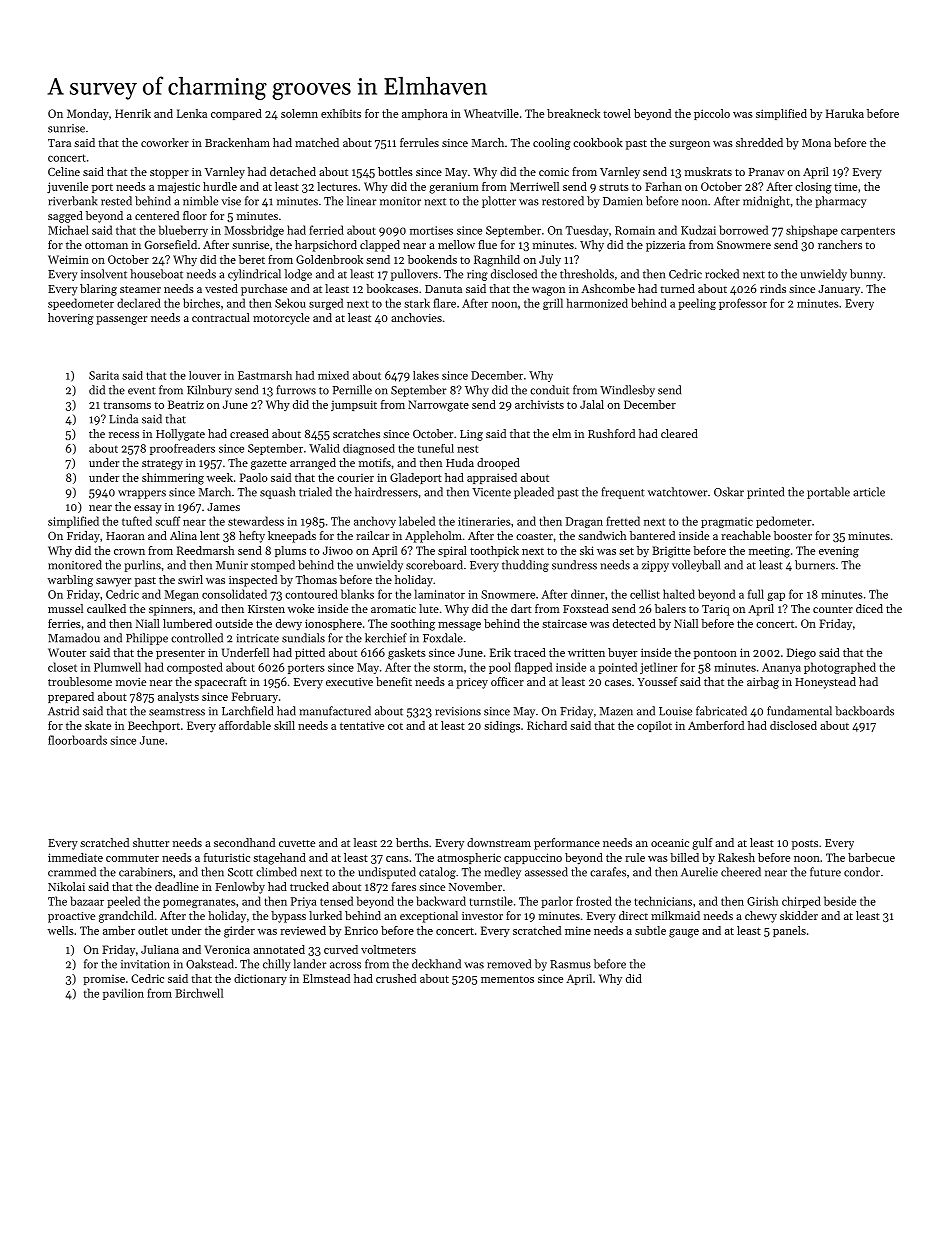 Image resolution: width=952 pixels, height=1233 pixels. What do you see at coordinates (326, 978) in the screenshot?
I see `Elmstead` at bounding box center [326, 978].
